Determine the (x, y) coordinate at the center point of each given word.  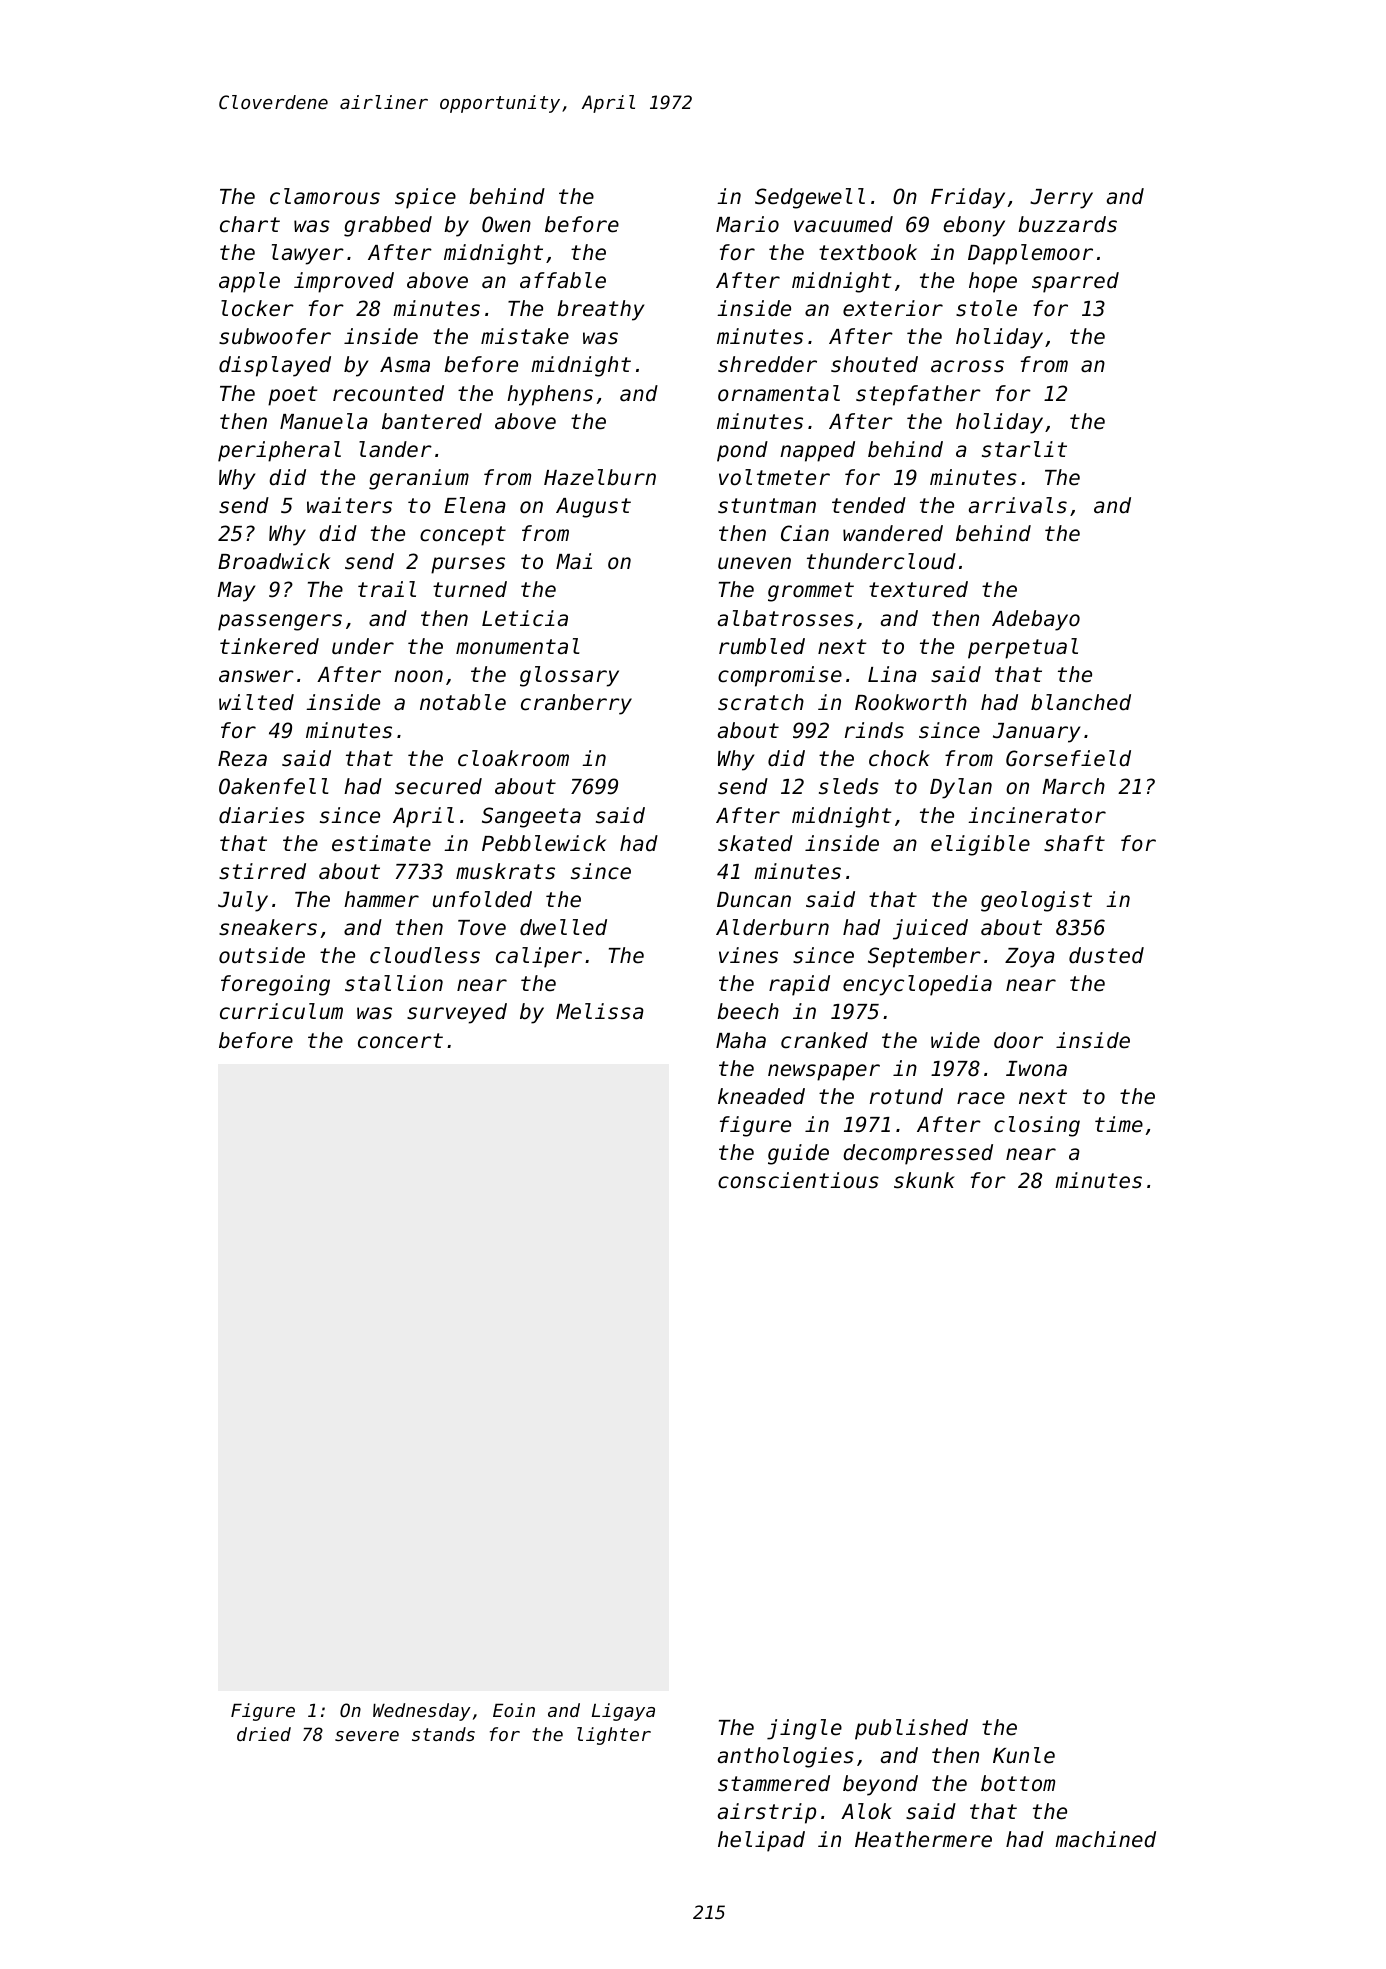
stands (443, 1734)
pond (742, 451)
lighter (614, 1736)
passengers (280, 622)
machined (1105, 1839)
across (967, 366)
